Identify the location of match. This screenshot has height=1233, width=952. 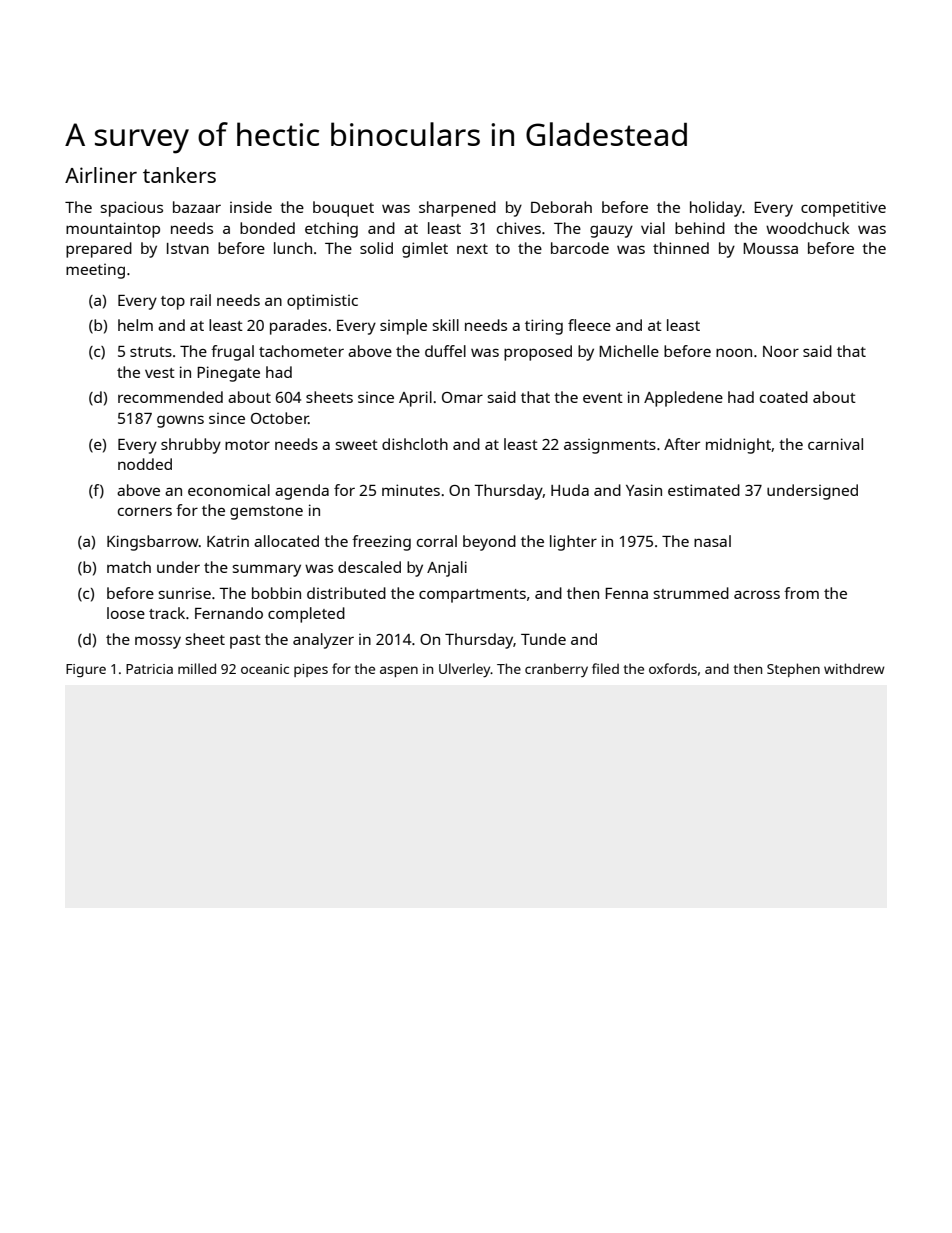
(129, 567).
